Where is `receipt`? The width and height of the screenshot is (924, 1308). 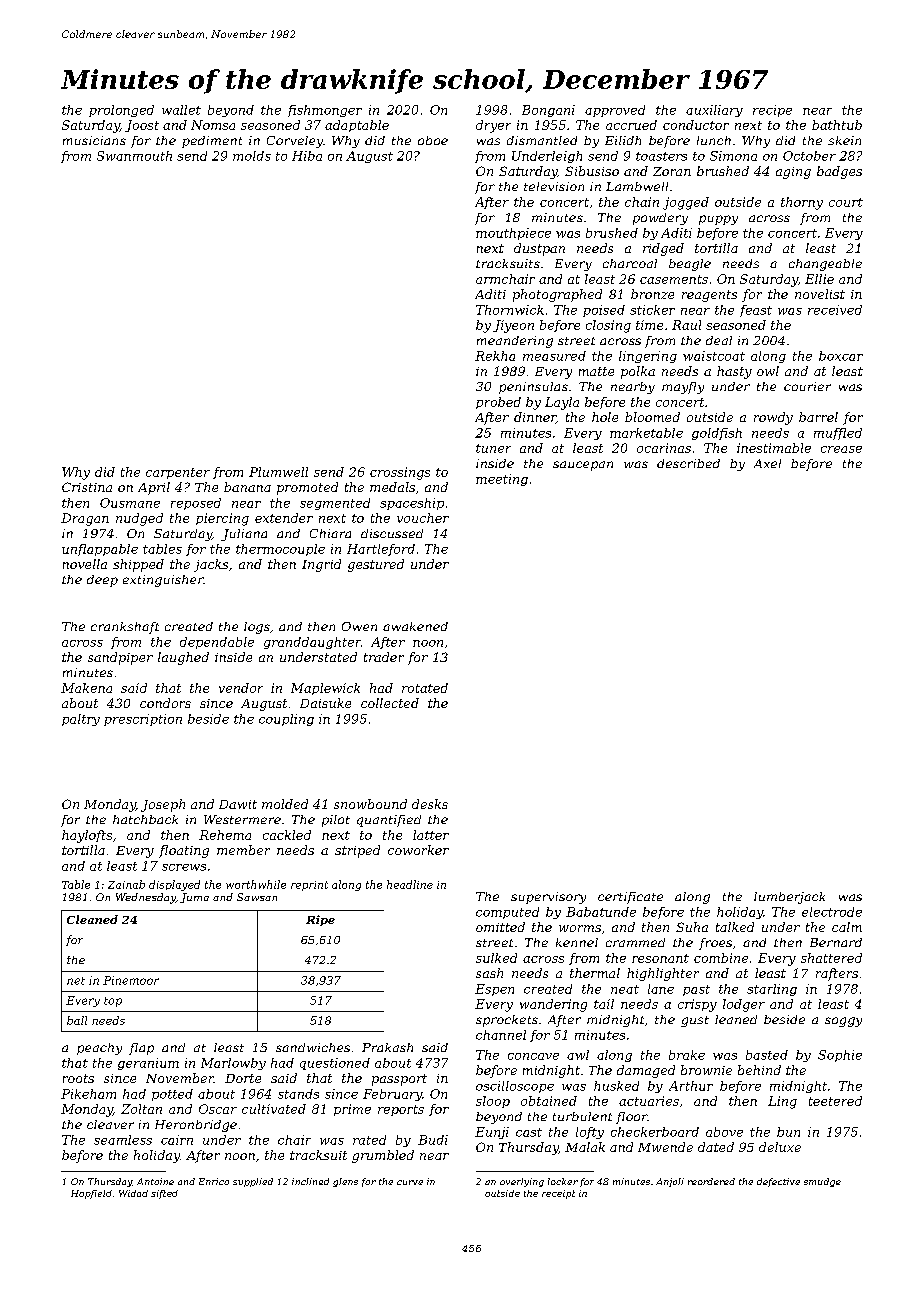
receipt is located at coordinates (558, 1194).
